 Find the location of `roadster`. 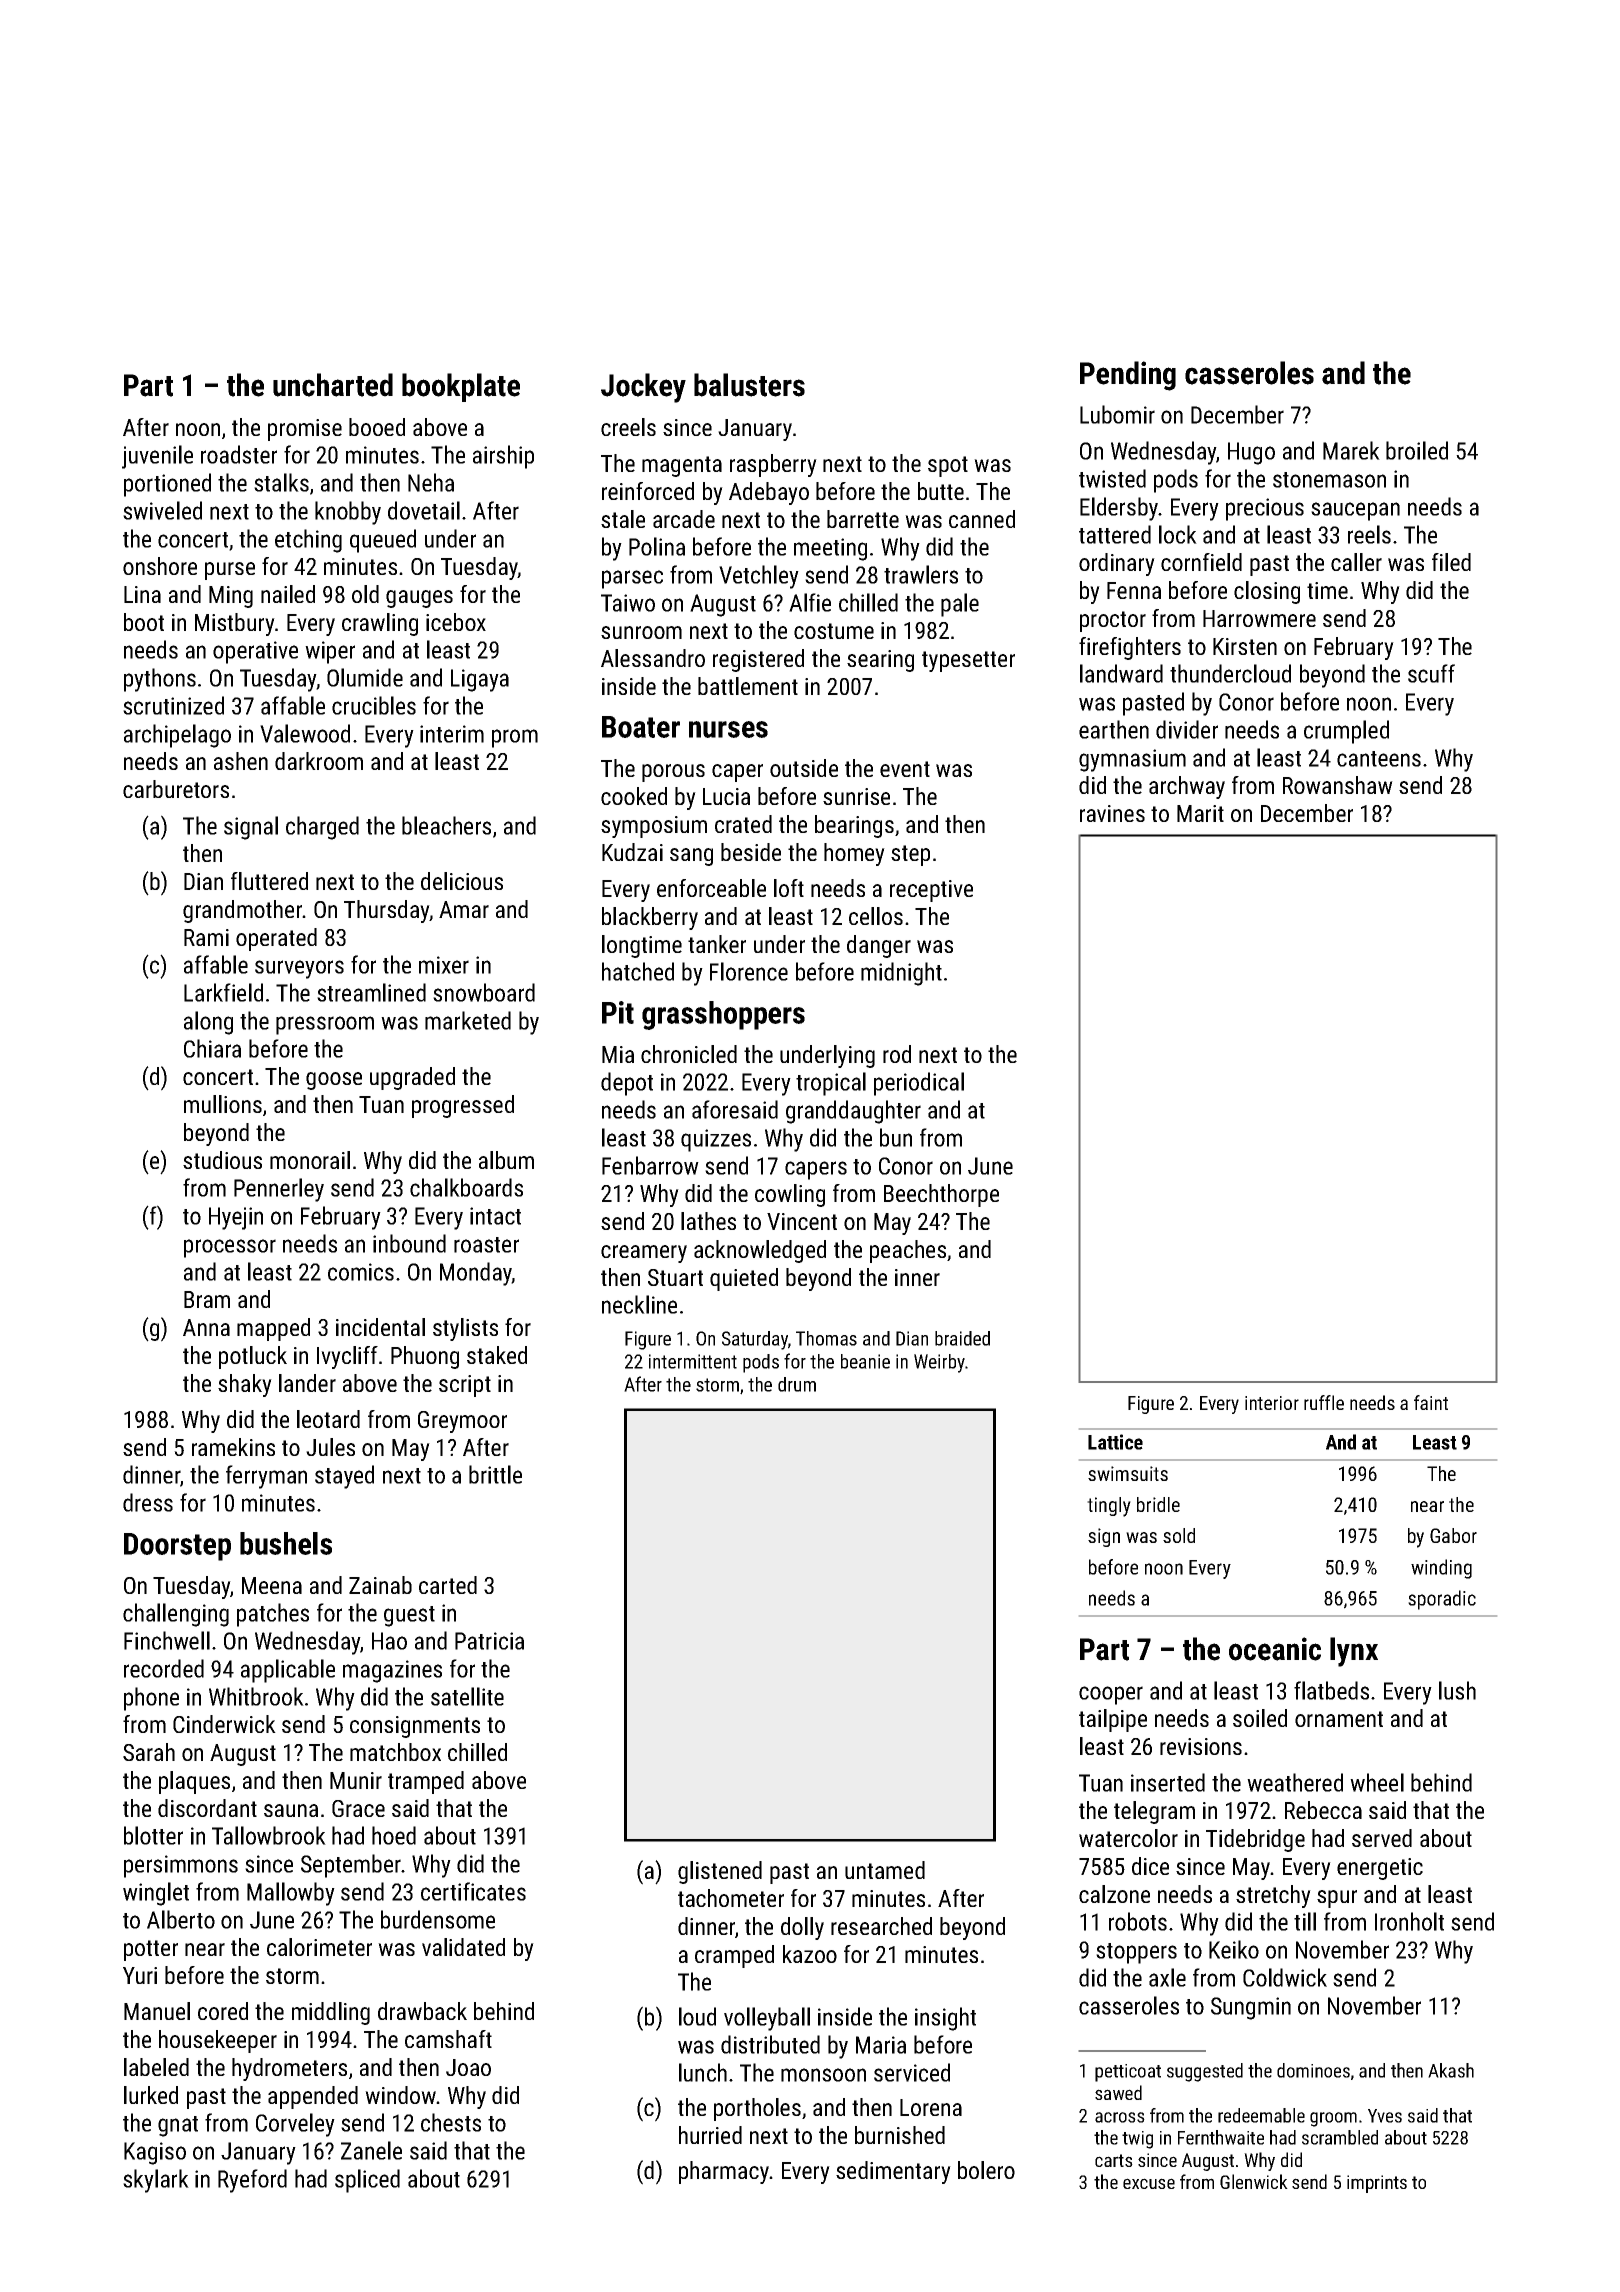

roadster is located at coordinates (239, 454).
